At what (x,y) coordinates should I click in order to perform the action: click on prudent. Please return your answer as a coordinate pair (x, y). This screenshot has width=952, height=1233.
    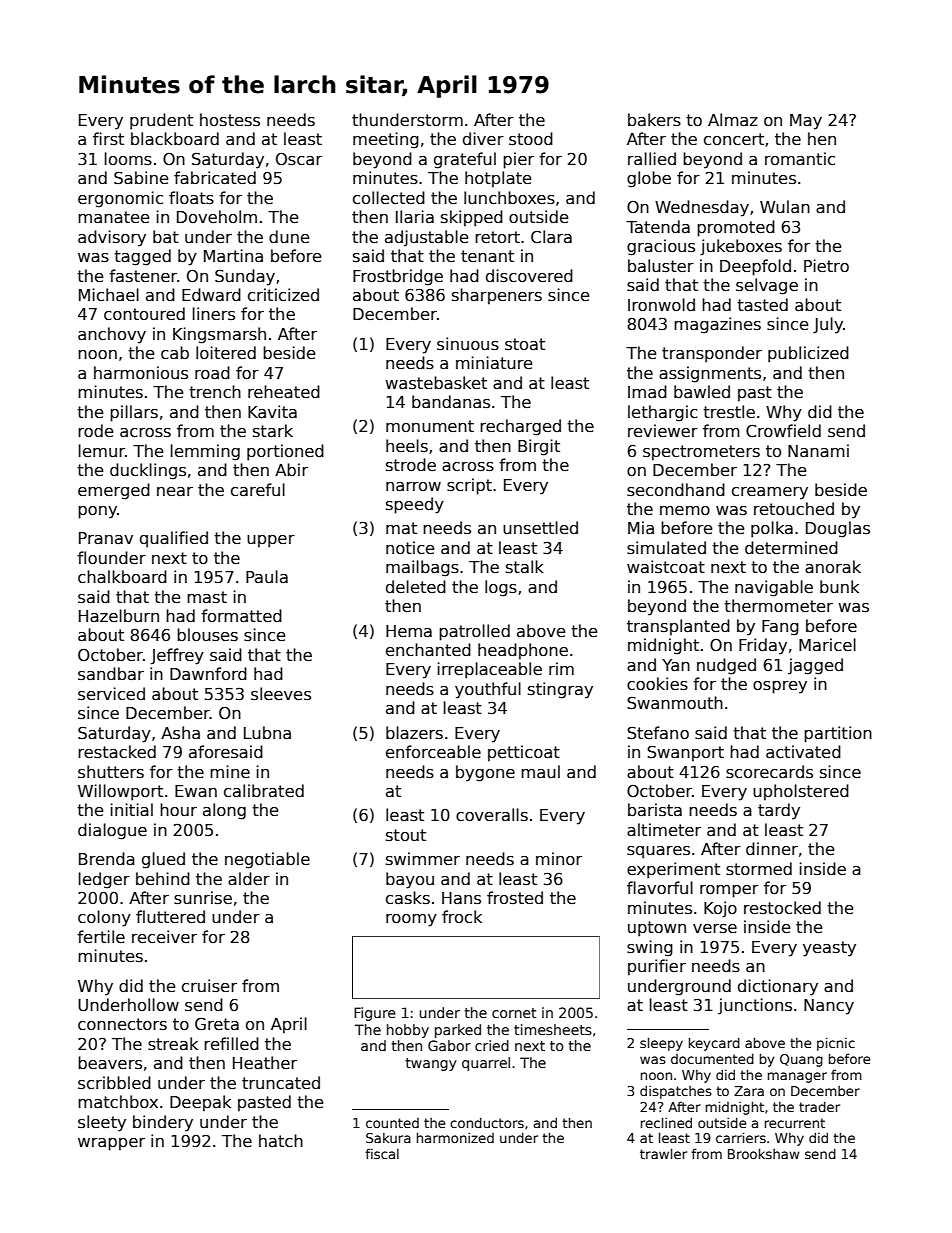
    Looking at the image, I should click on (161, 121).
